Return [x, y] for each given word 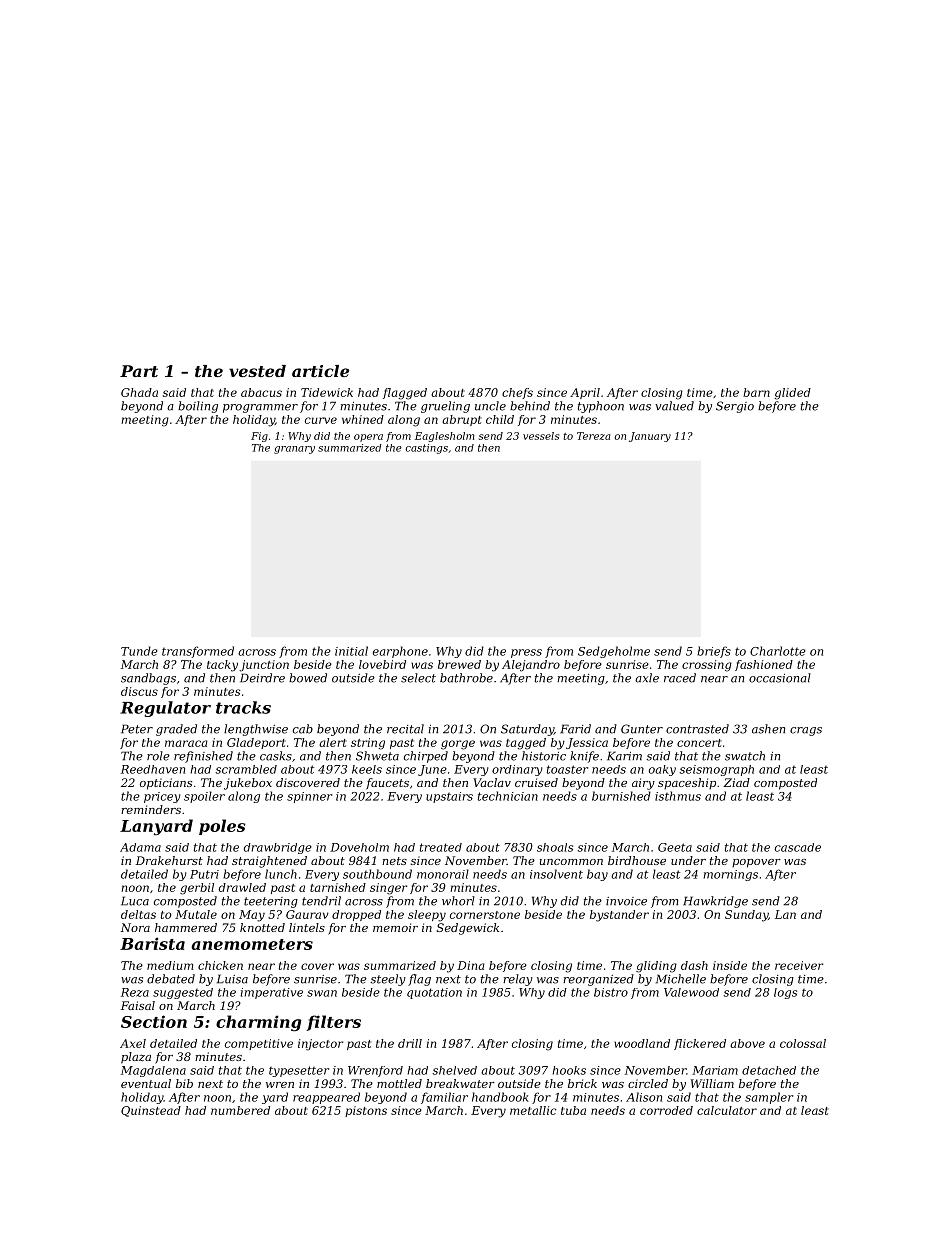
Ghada [139, 392]
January [650, 437]
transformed [198, 652]
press [526, 653]
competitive [259, 1044]
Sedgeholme [614, 652]
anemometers [252, 944]
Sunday [746, 916]
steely [388, 980]
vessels [541, 436]
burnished [621, 796]
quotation [434, 993]
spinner [309, 797]
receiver [799, 965]
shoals [555, 847]
